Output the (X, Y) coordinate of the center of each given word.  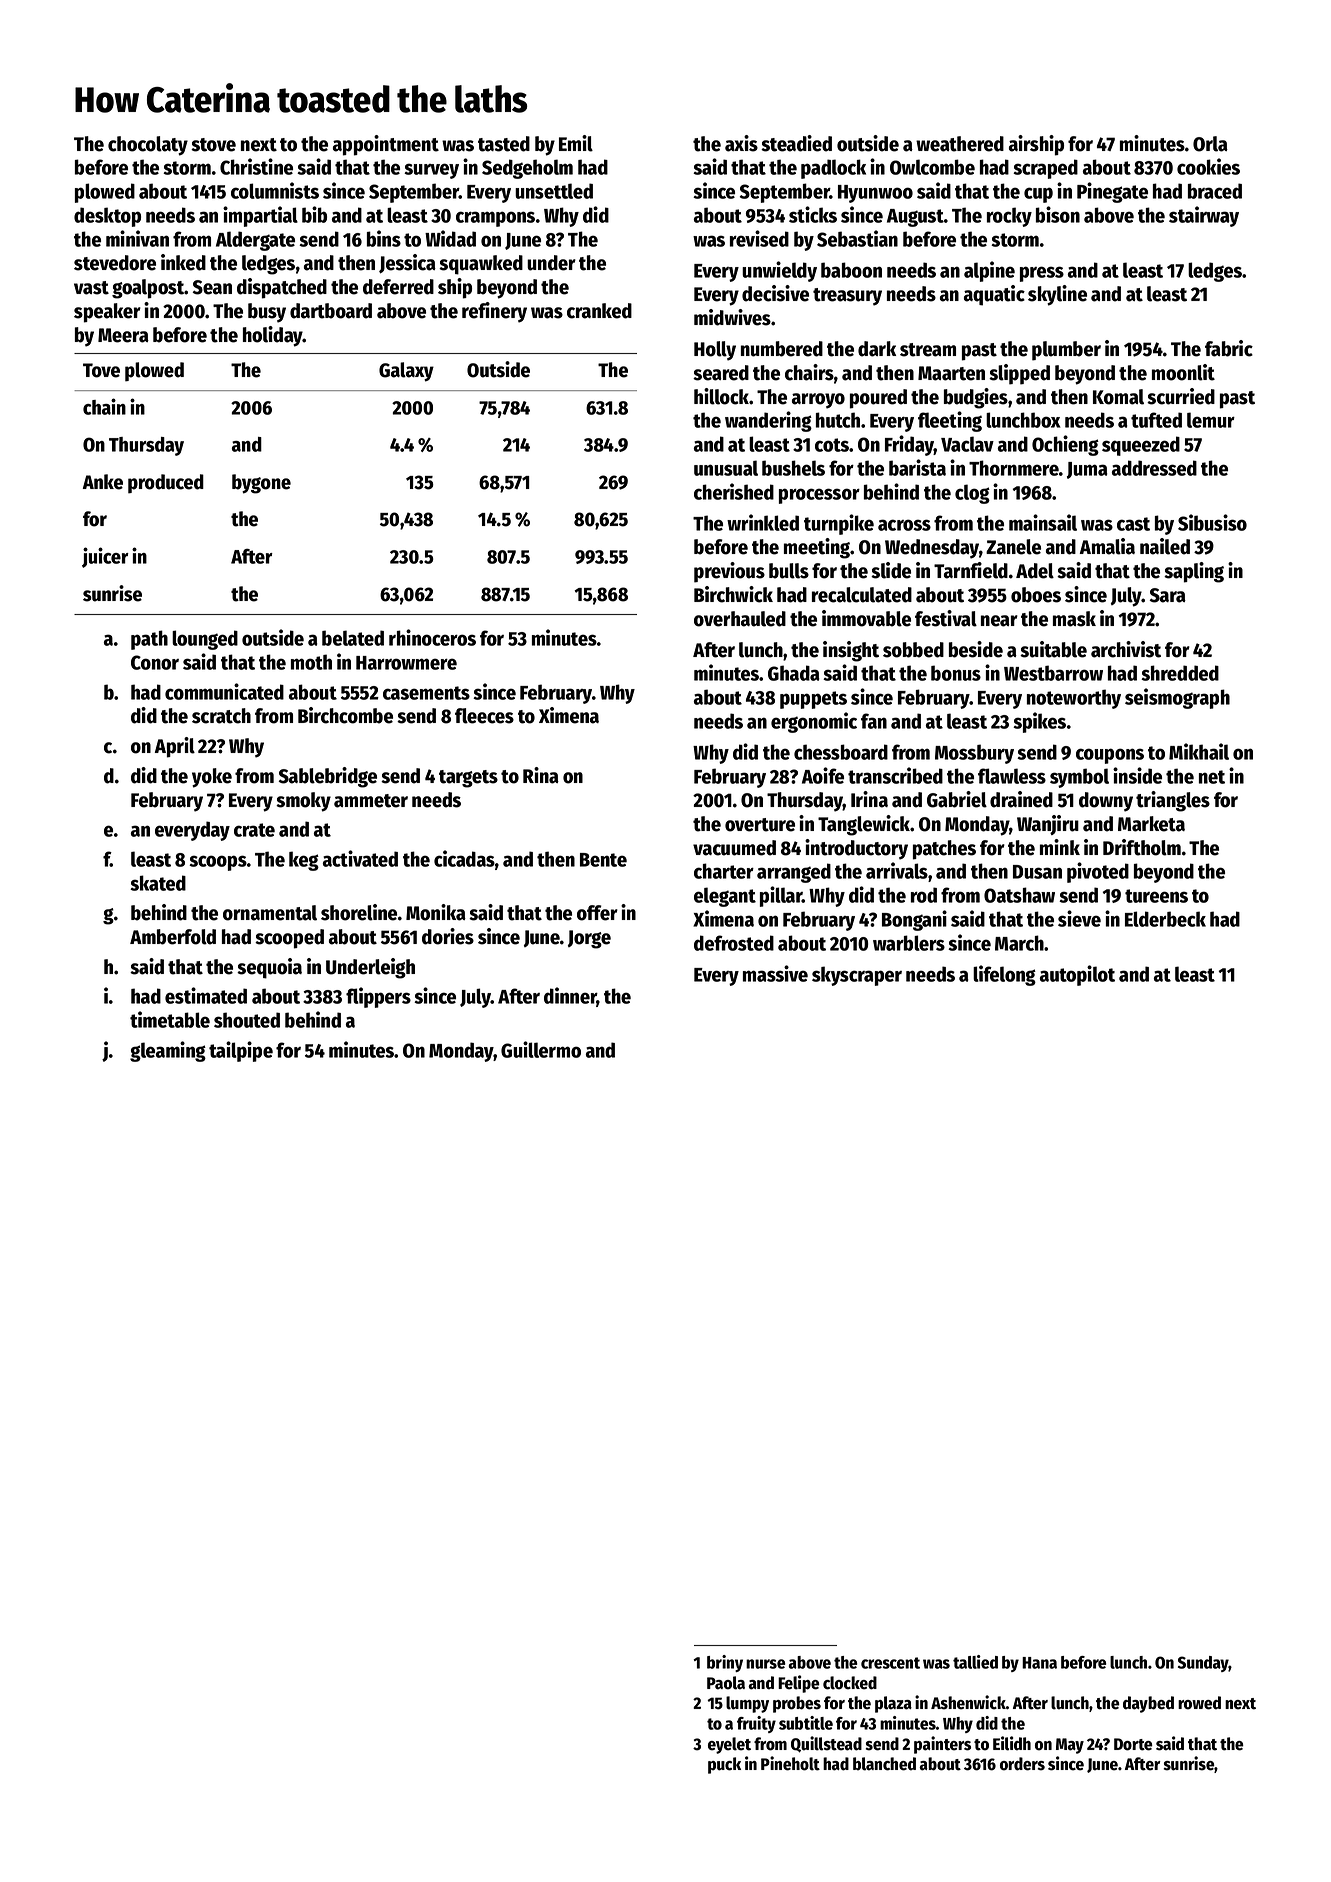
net (1212, 777)
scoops (218, 863)
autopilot (1077, 975)
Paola (726, 1683)
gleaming (168, 1051)
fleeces (484, 716)
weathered (960, 144)
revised (759, 238)
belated (353, 638)
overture (760, 825)
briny (725, 1663)
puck (724, 1765)
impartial (260, 216)
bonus (956, 673)
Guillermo (541, 1049)
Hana (1039, 1663)
